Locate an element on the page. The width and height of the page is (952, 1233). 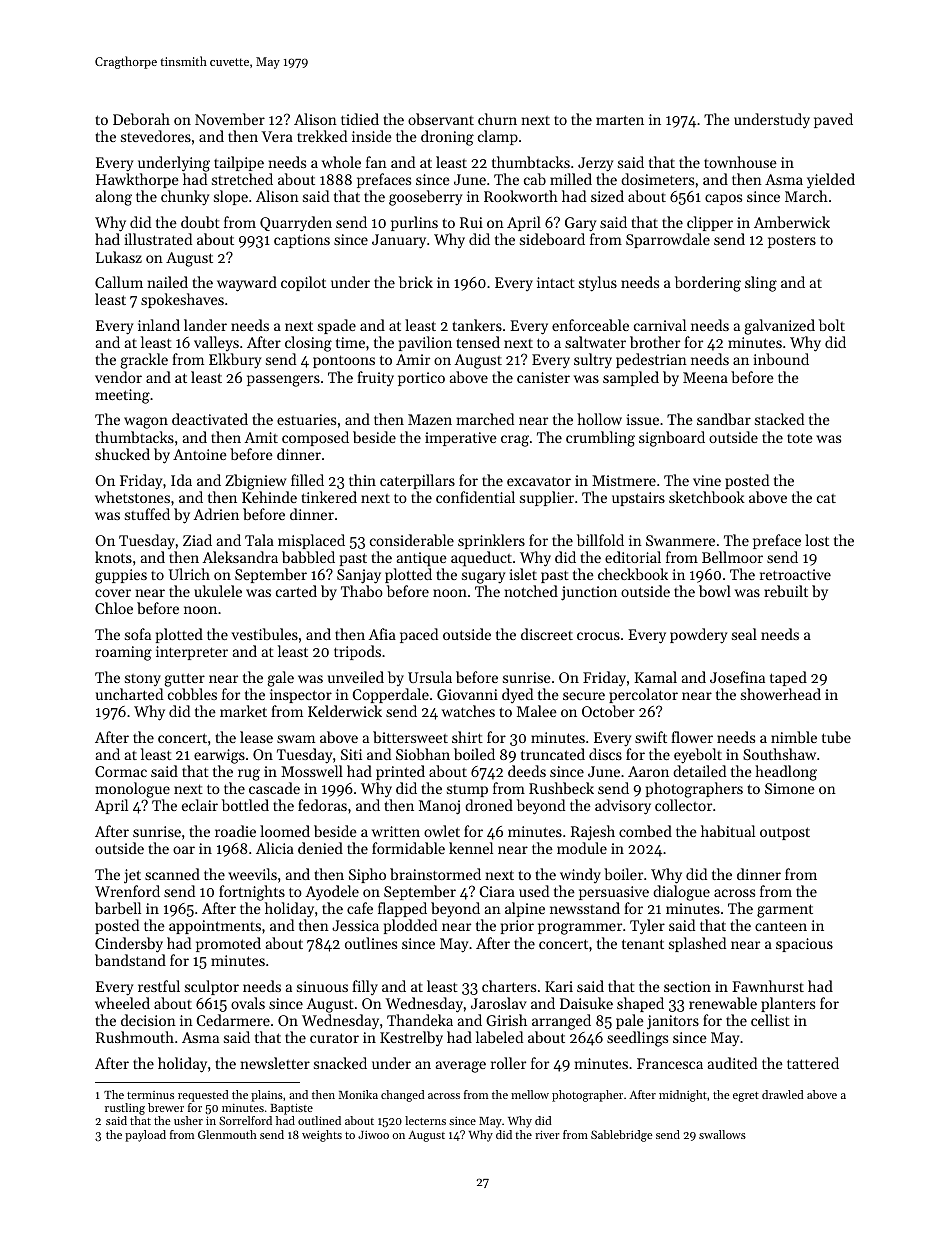
payload is located at coordinates (145, 1136).
